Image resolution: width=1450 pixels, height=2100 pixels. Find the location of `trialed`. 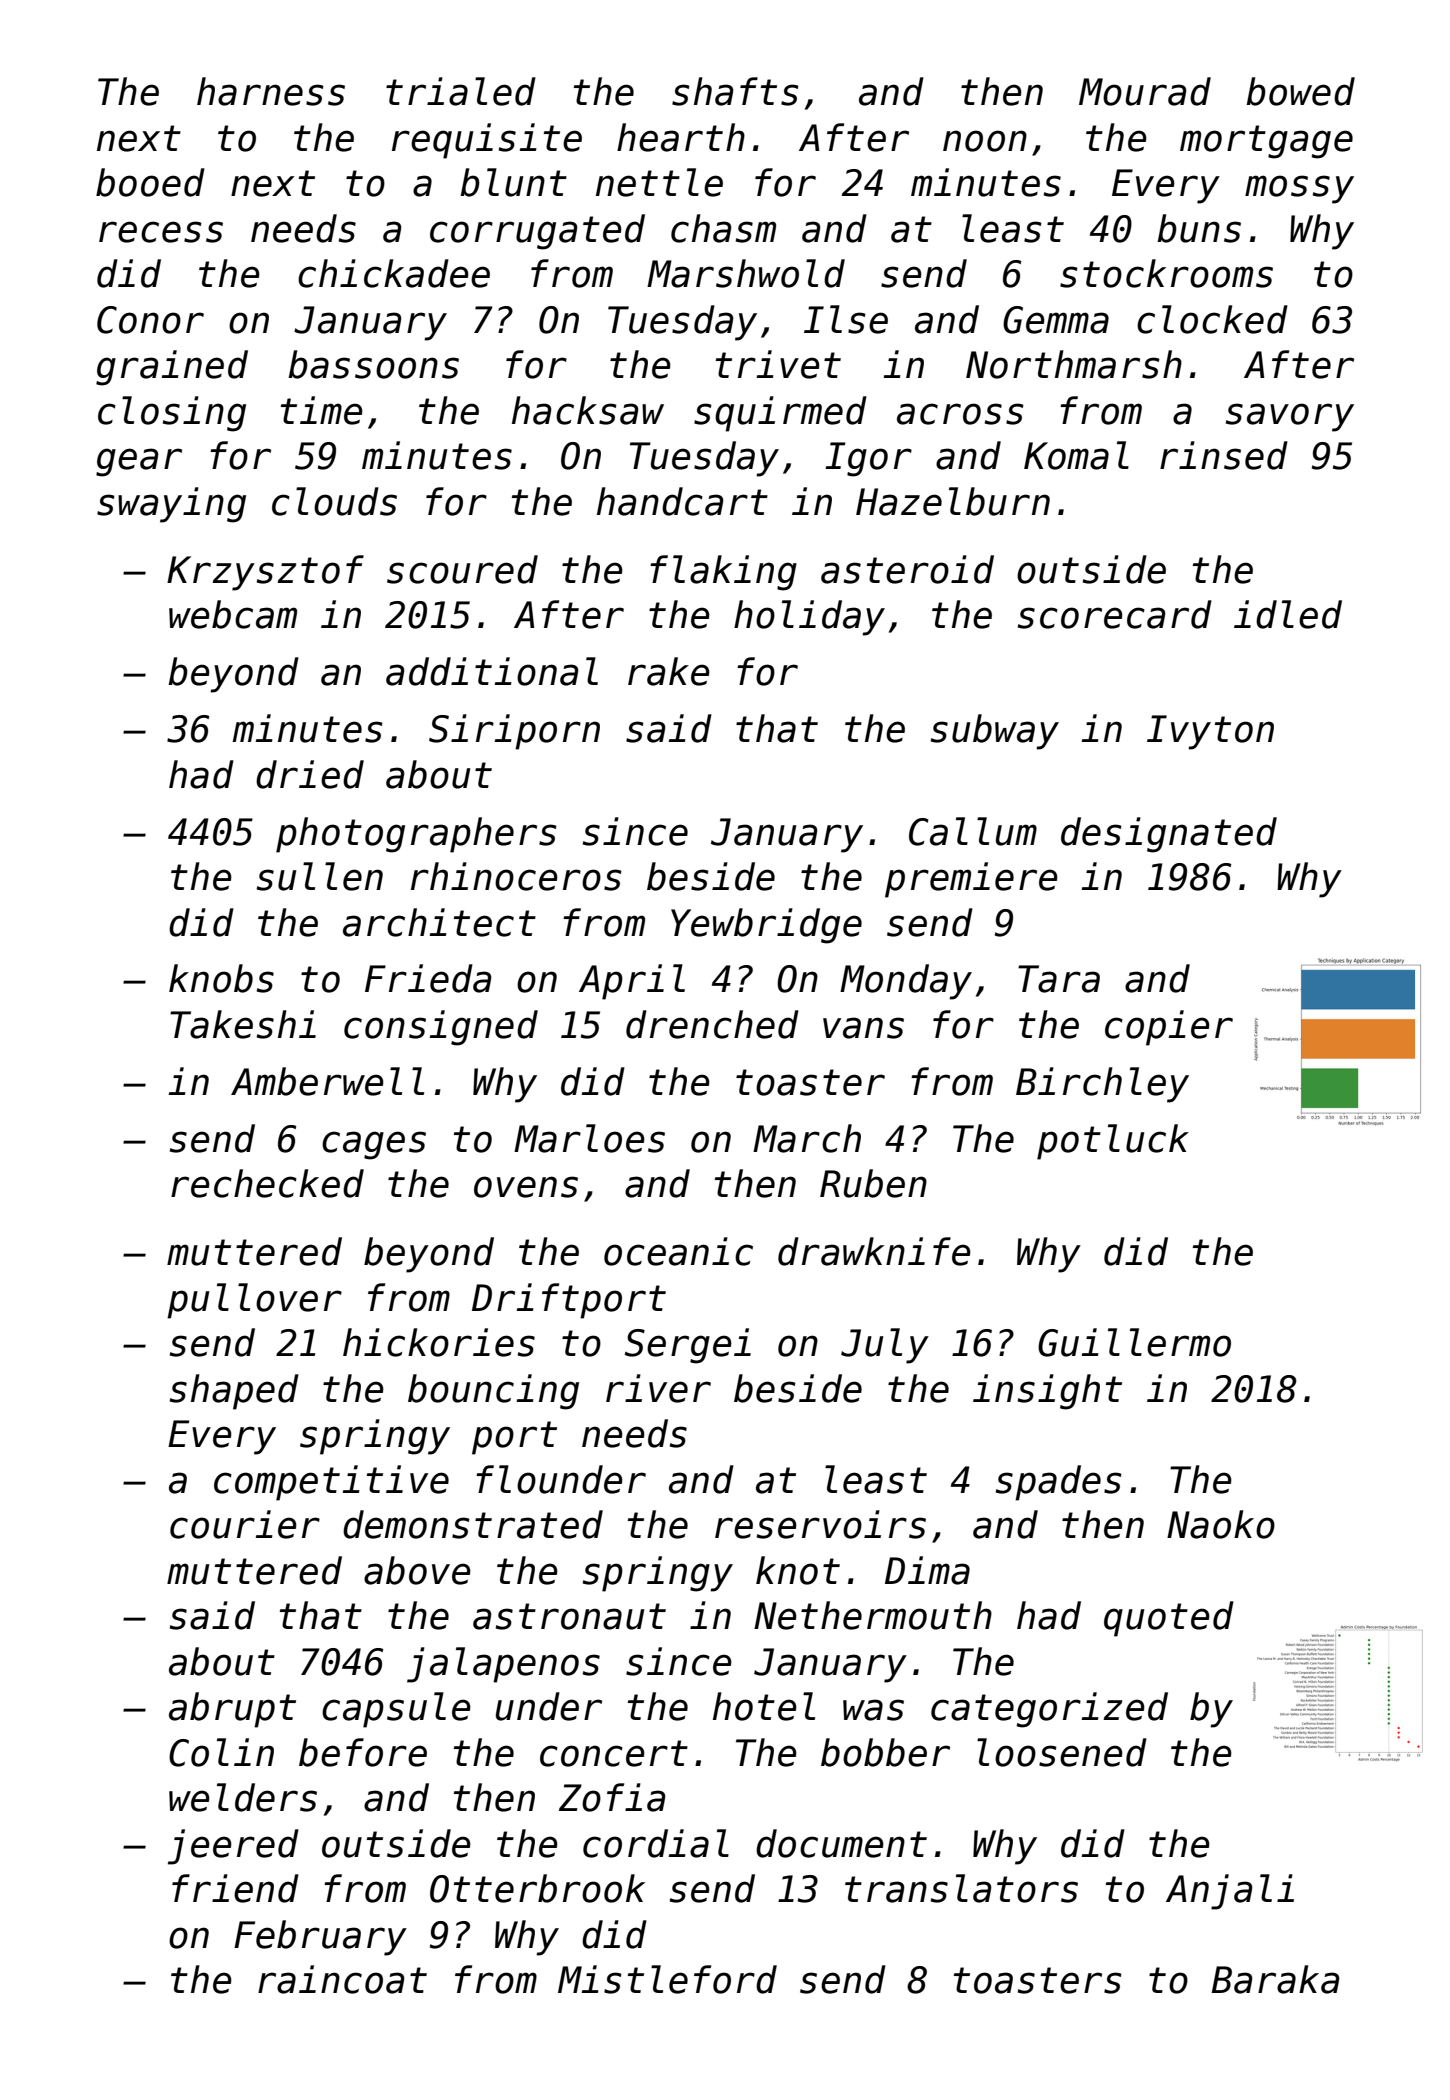

trialed is located at coordinates (461, 91).
